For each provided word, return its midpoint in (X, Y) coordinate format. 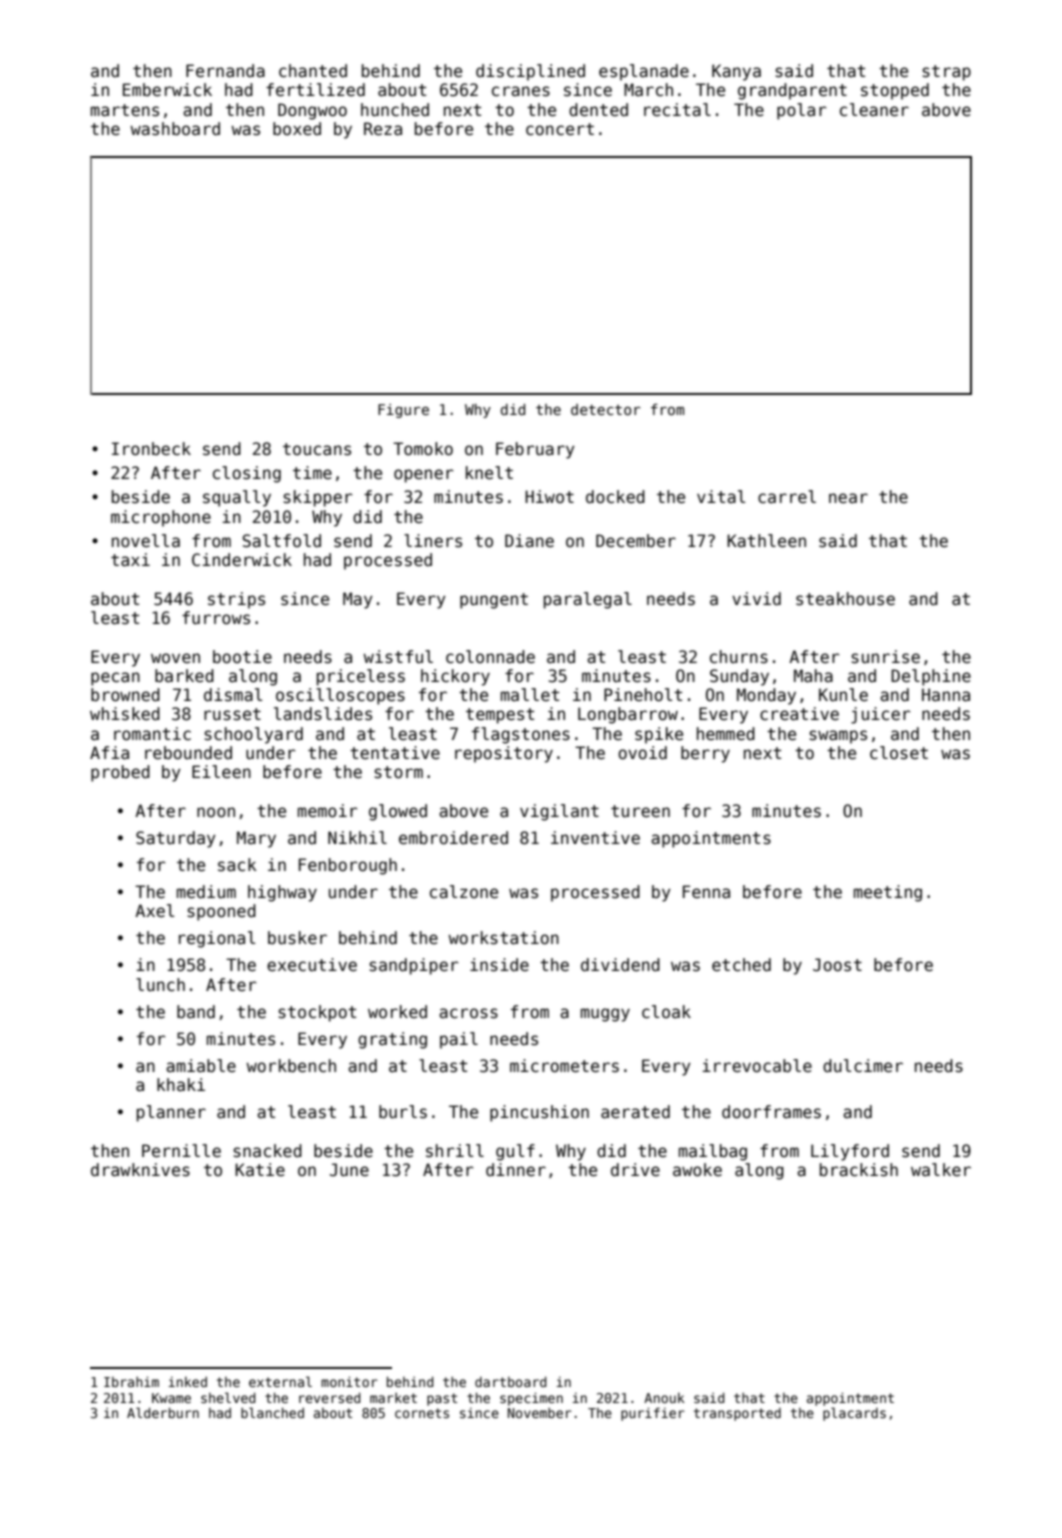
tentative (395, 753)
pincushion (539, 1113)
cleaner (874, 110)
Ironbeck (151, 449)
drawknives (140, 1170)
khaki (181, 1085)
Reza (383, 129)
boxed (297, 129)
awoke (697, 1170)
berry (705, 754)
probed (120, 773)
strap (946, 73)
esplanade (644, 72)
